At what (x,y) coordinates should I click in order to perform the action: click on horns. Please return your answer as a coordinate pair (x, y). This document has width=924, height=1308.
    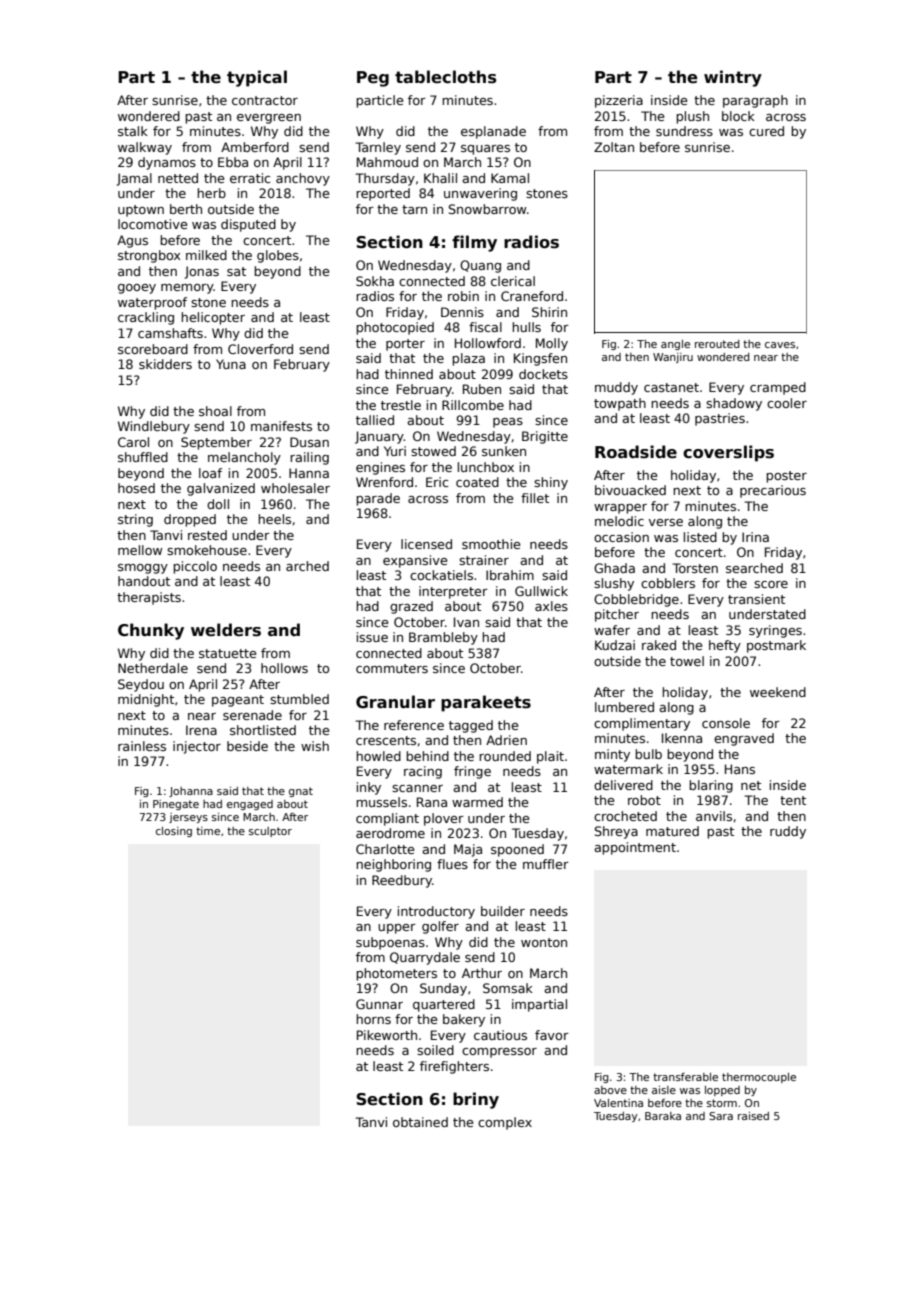
    Looking at the image, I should click on (373, 1019).
